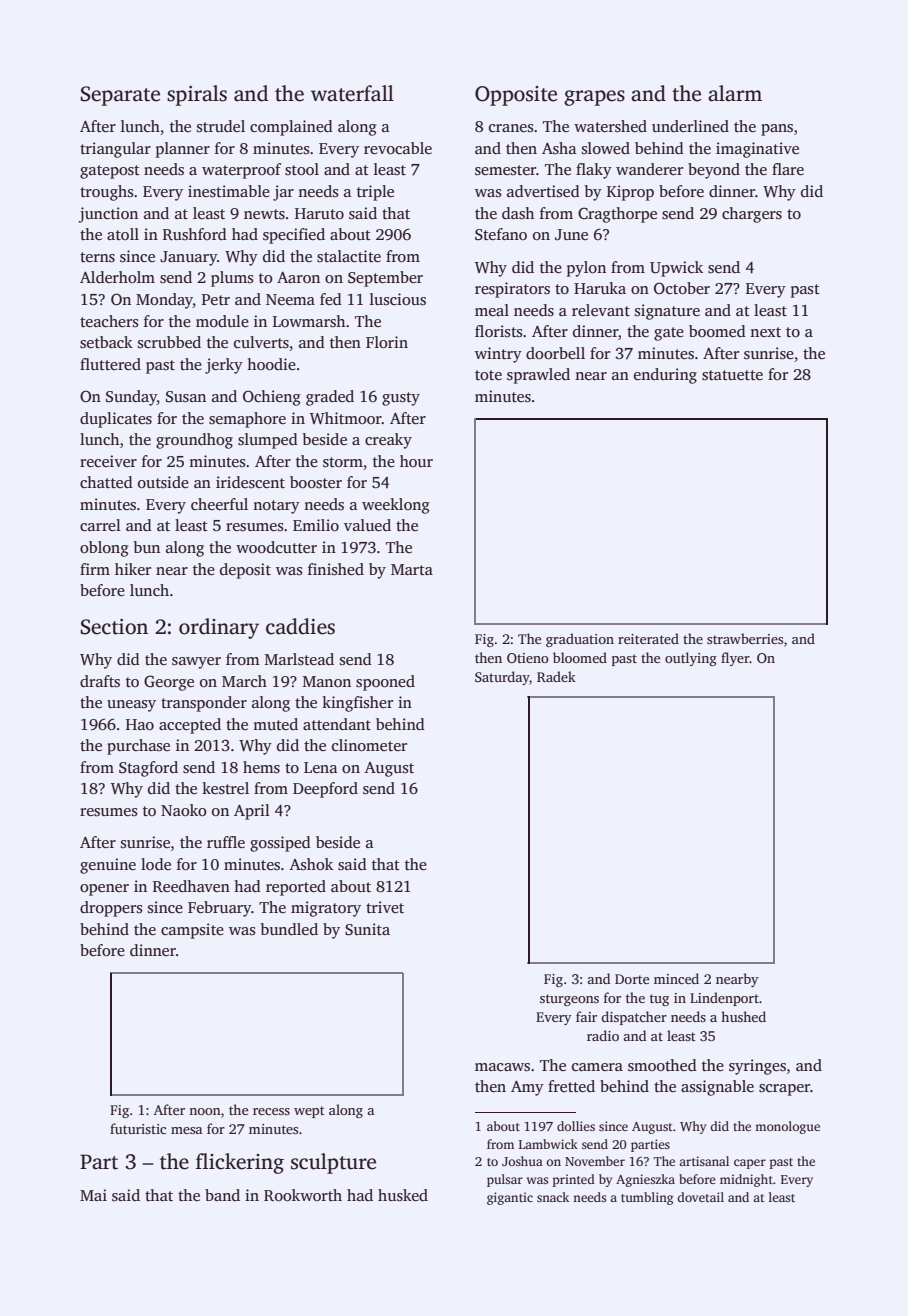  Describe the element at coordinates (183, 150) in the image. I see `planner` at that location.
